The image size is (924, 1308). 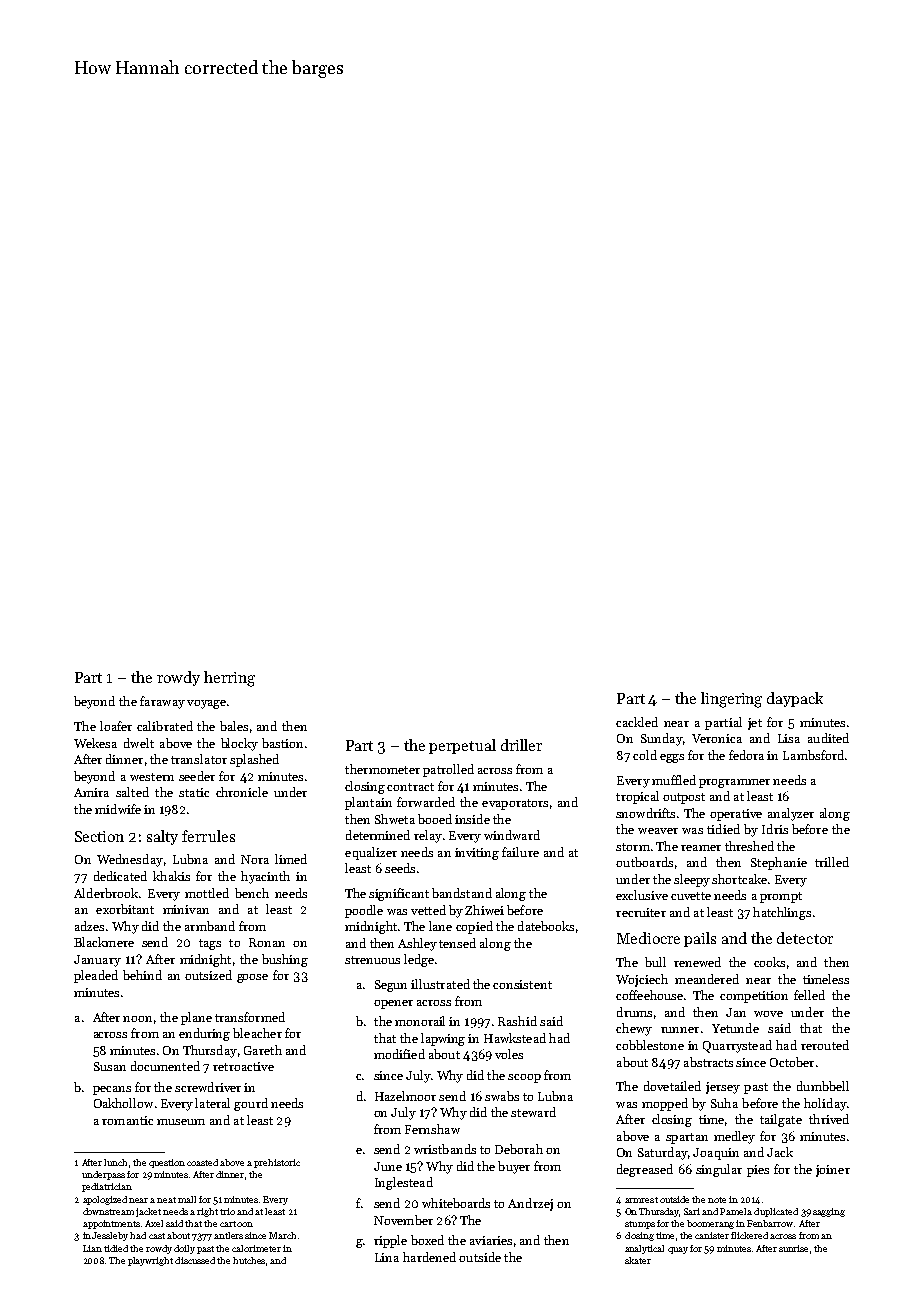 What do you see at coordinates (92, 1248) in the screenshot?
I see `Lian` at bounding box center [92, 1248].
